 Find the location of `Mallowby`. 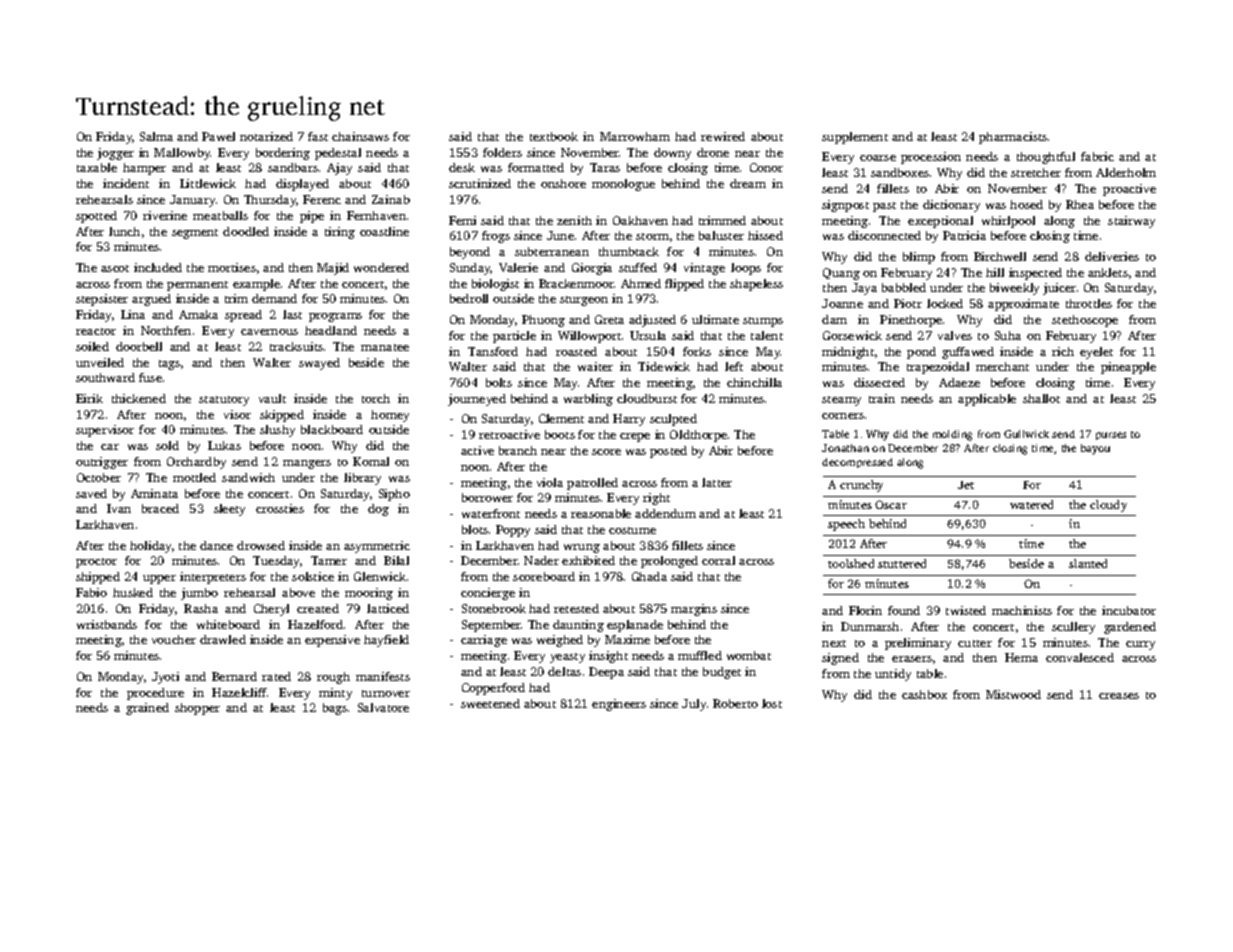

Mallowby is located at coordinates (182, 154).
